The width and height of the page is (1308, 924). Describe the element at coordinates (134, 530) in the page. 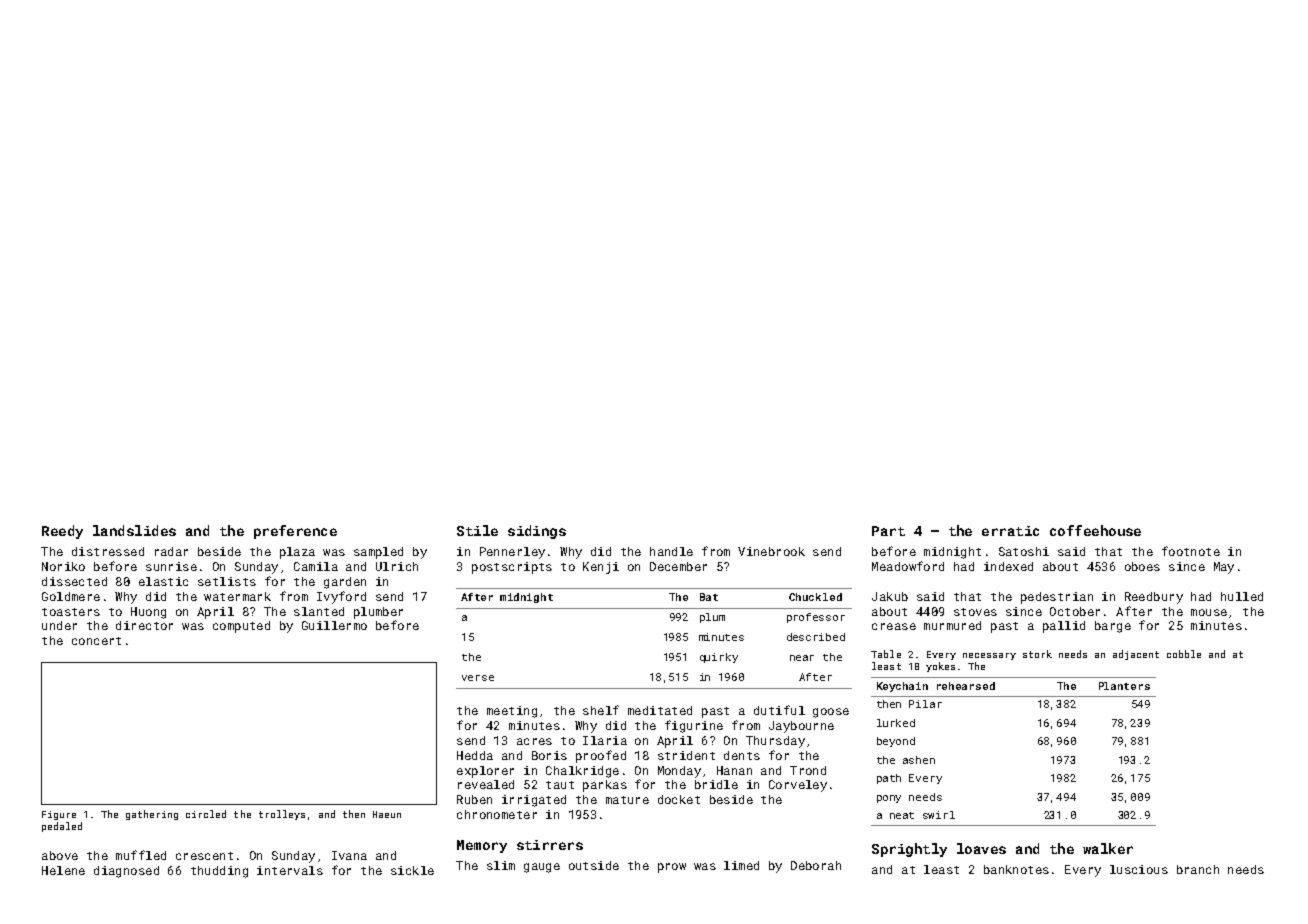

I see `landslides` at that location.
